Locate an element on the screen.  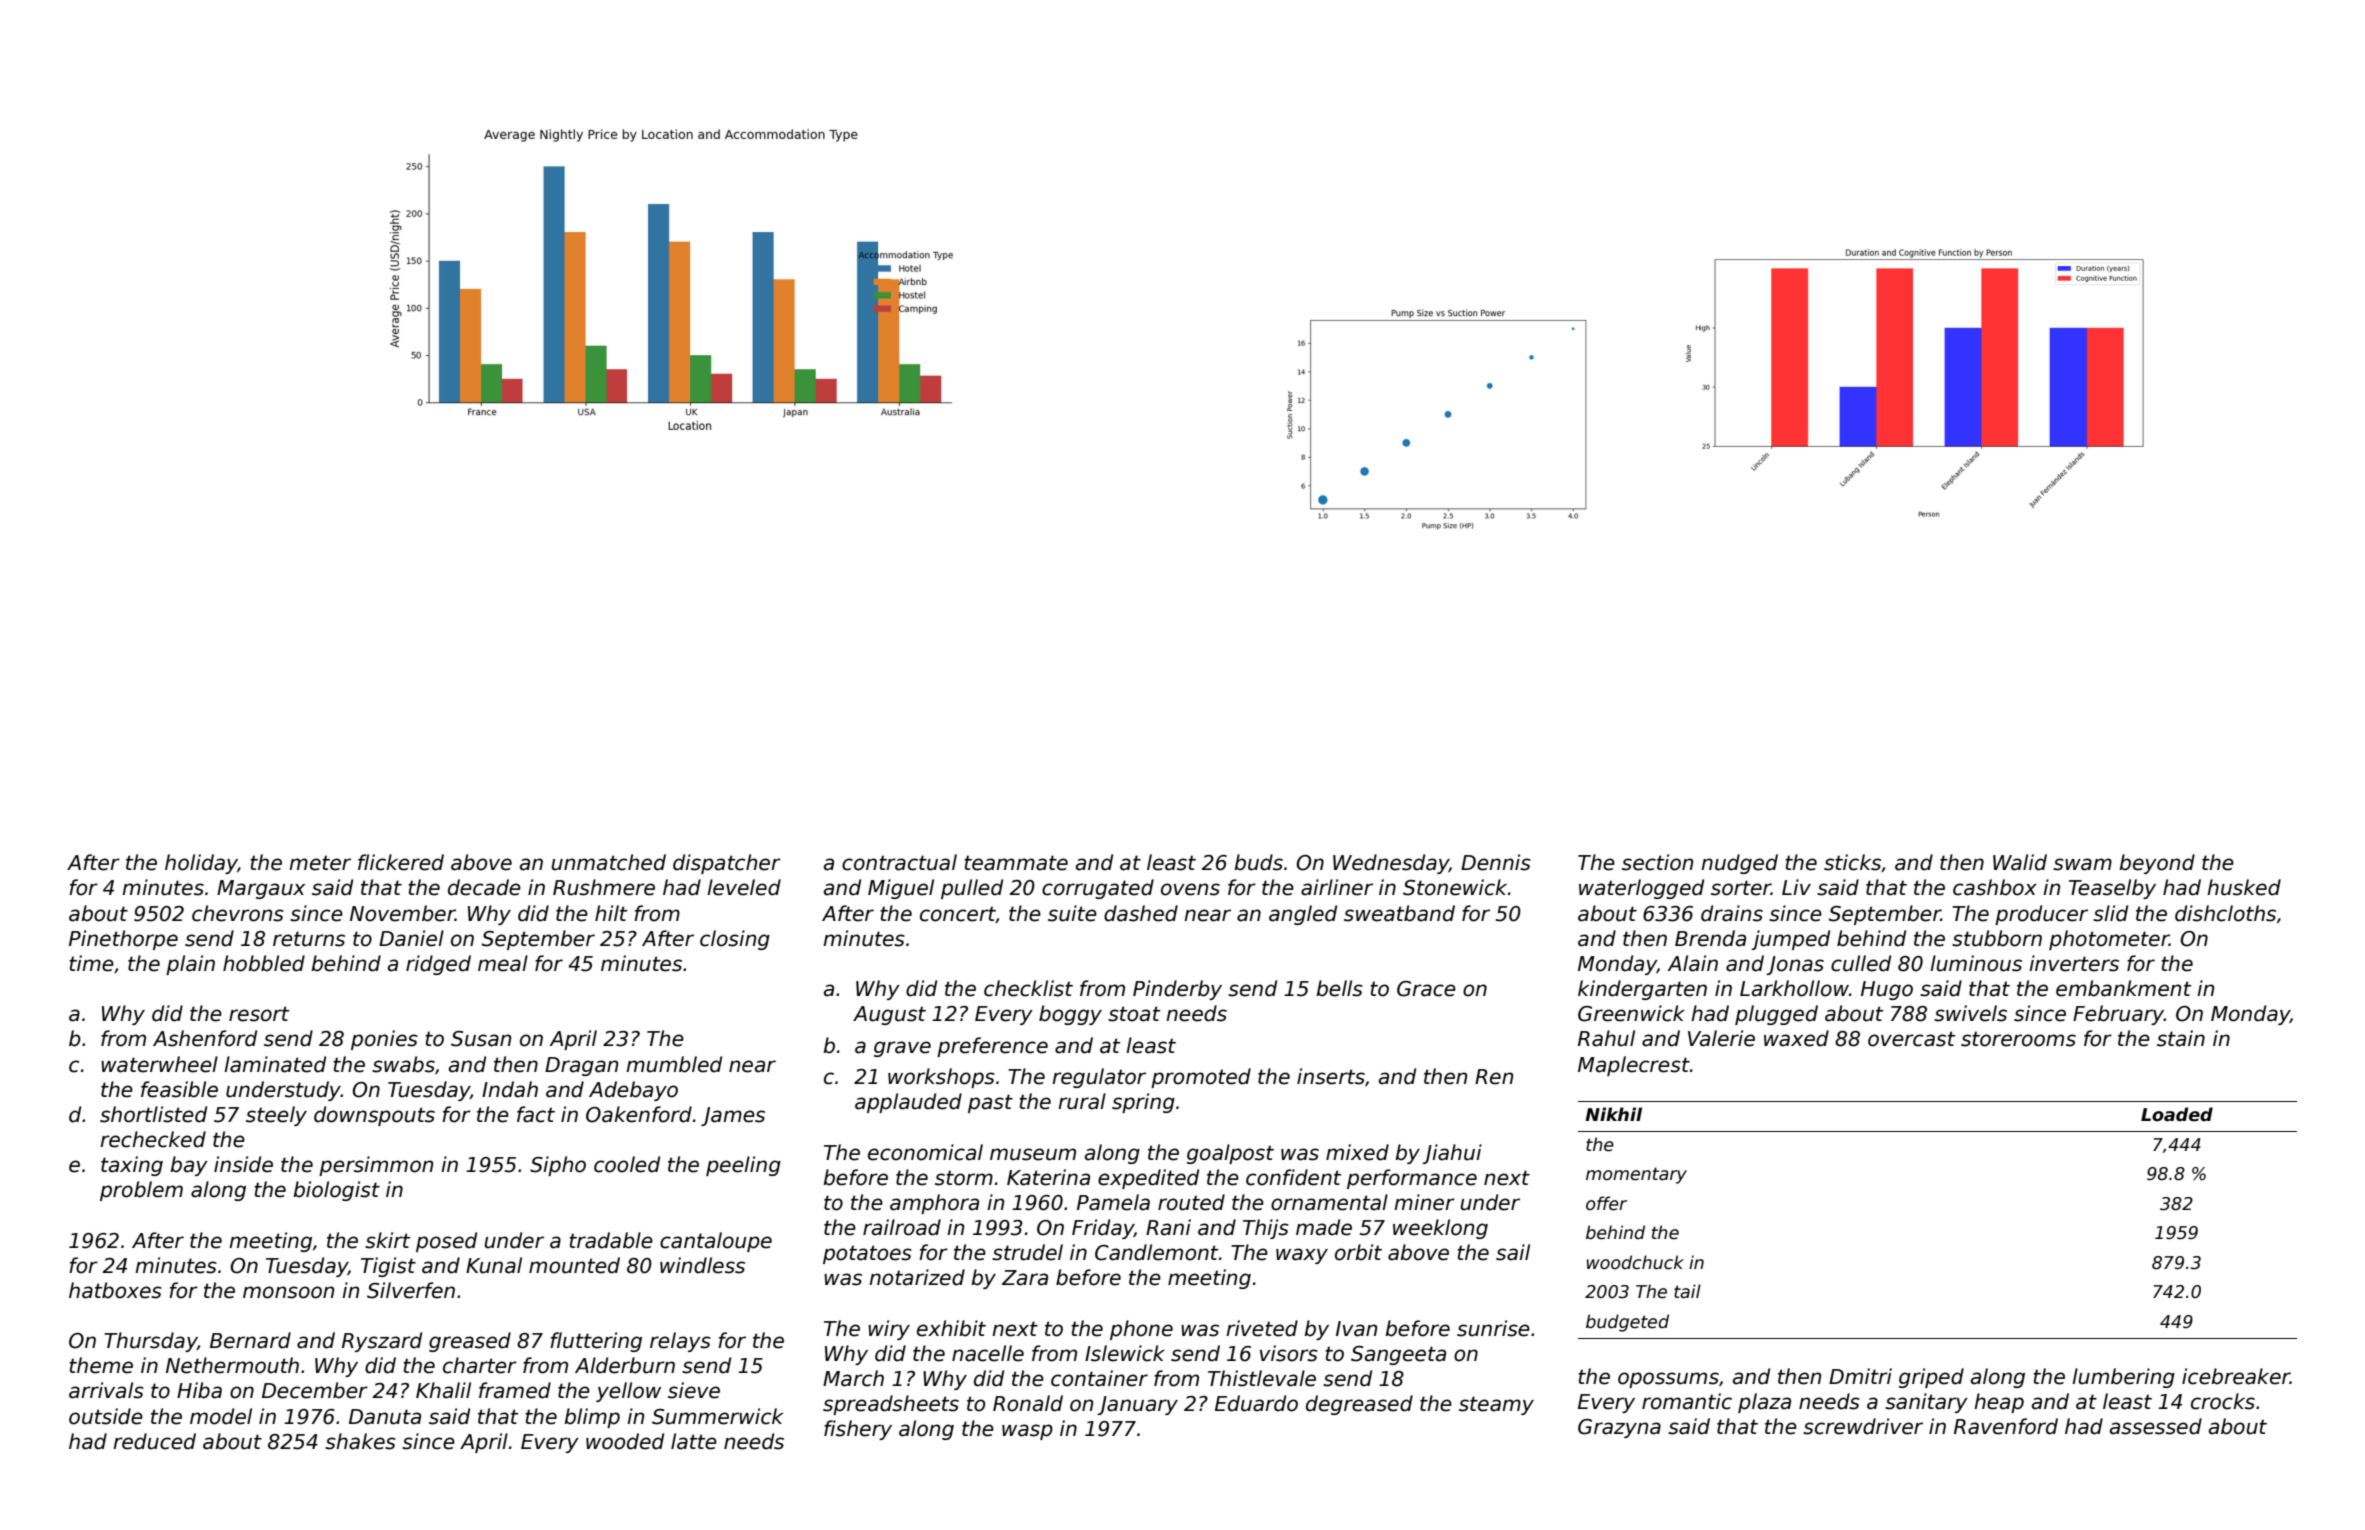
nudged is located at coordinates (1739, 864).
